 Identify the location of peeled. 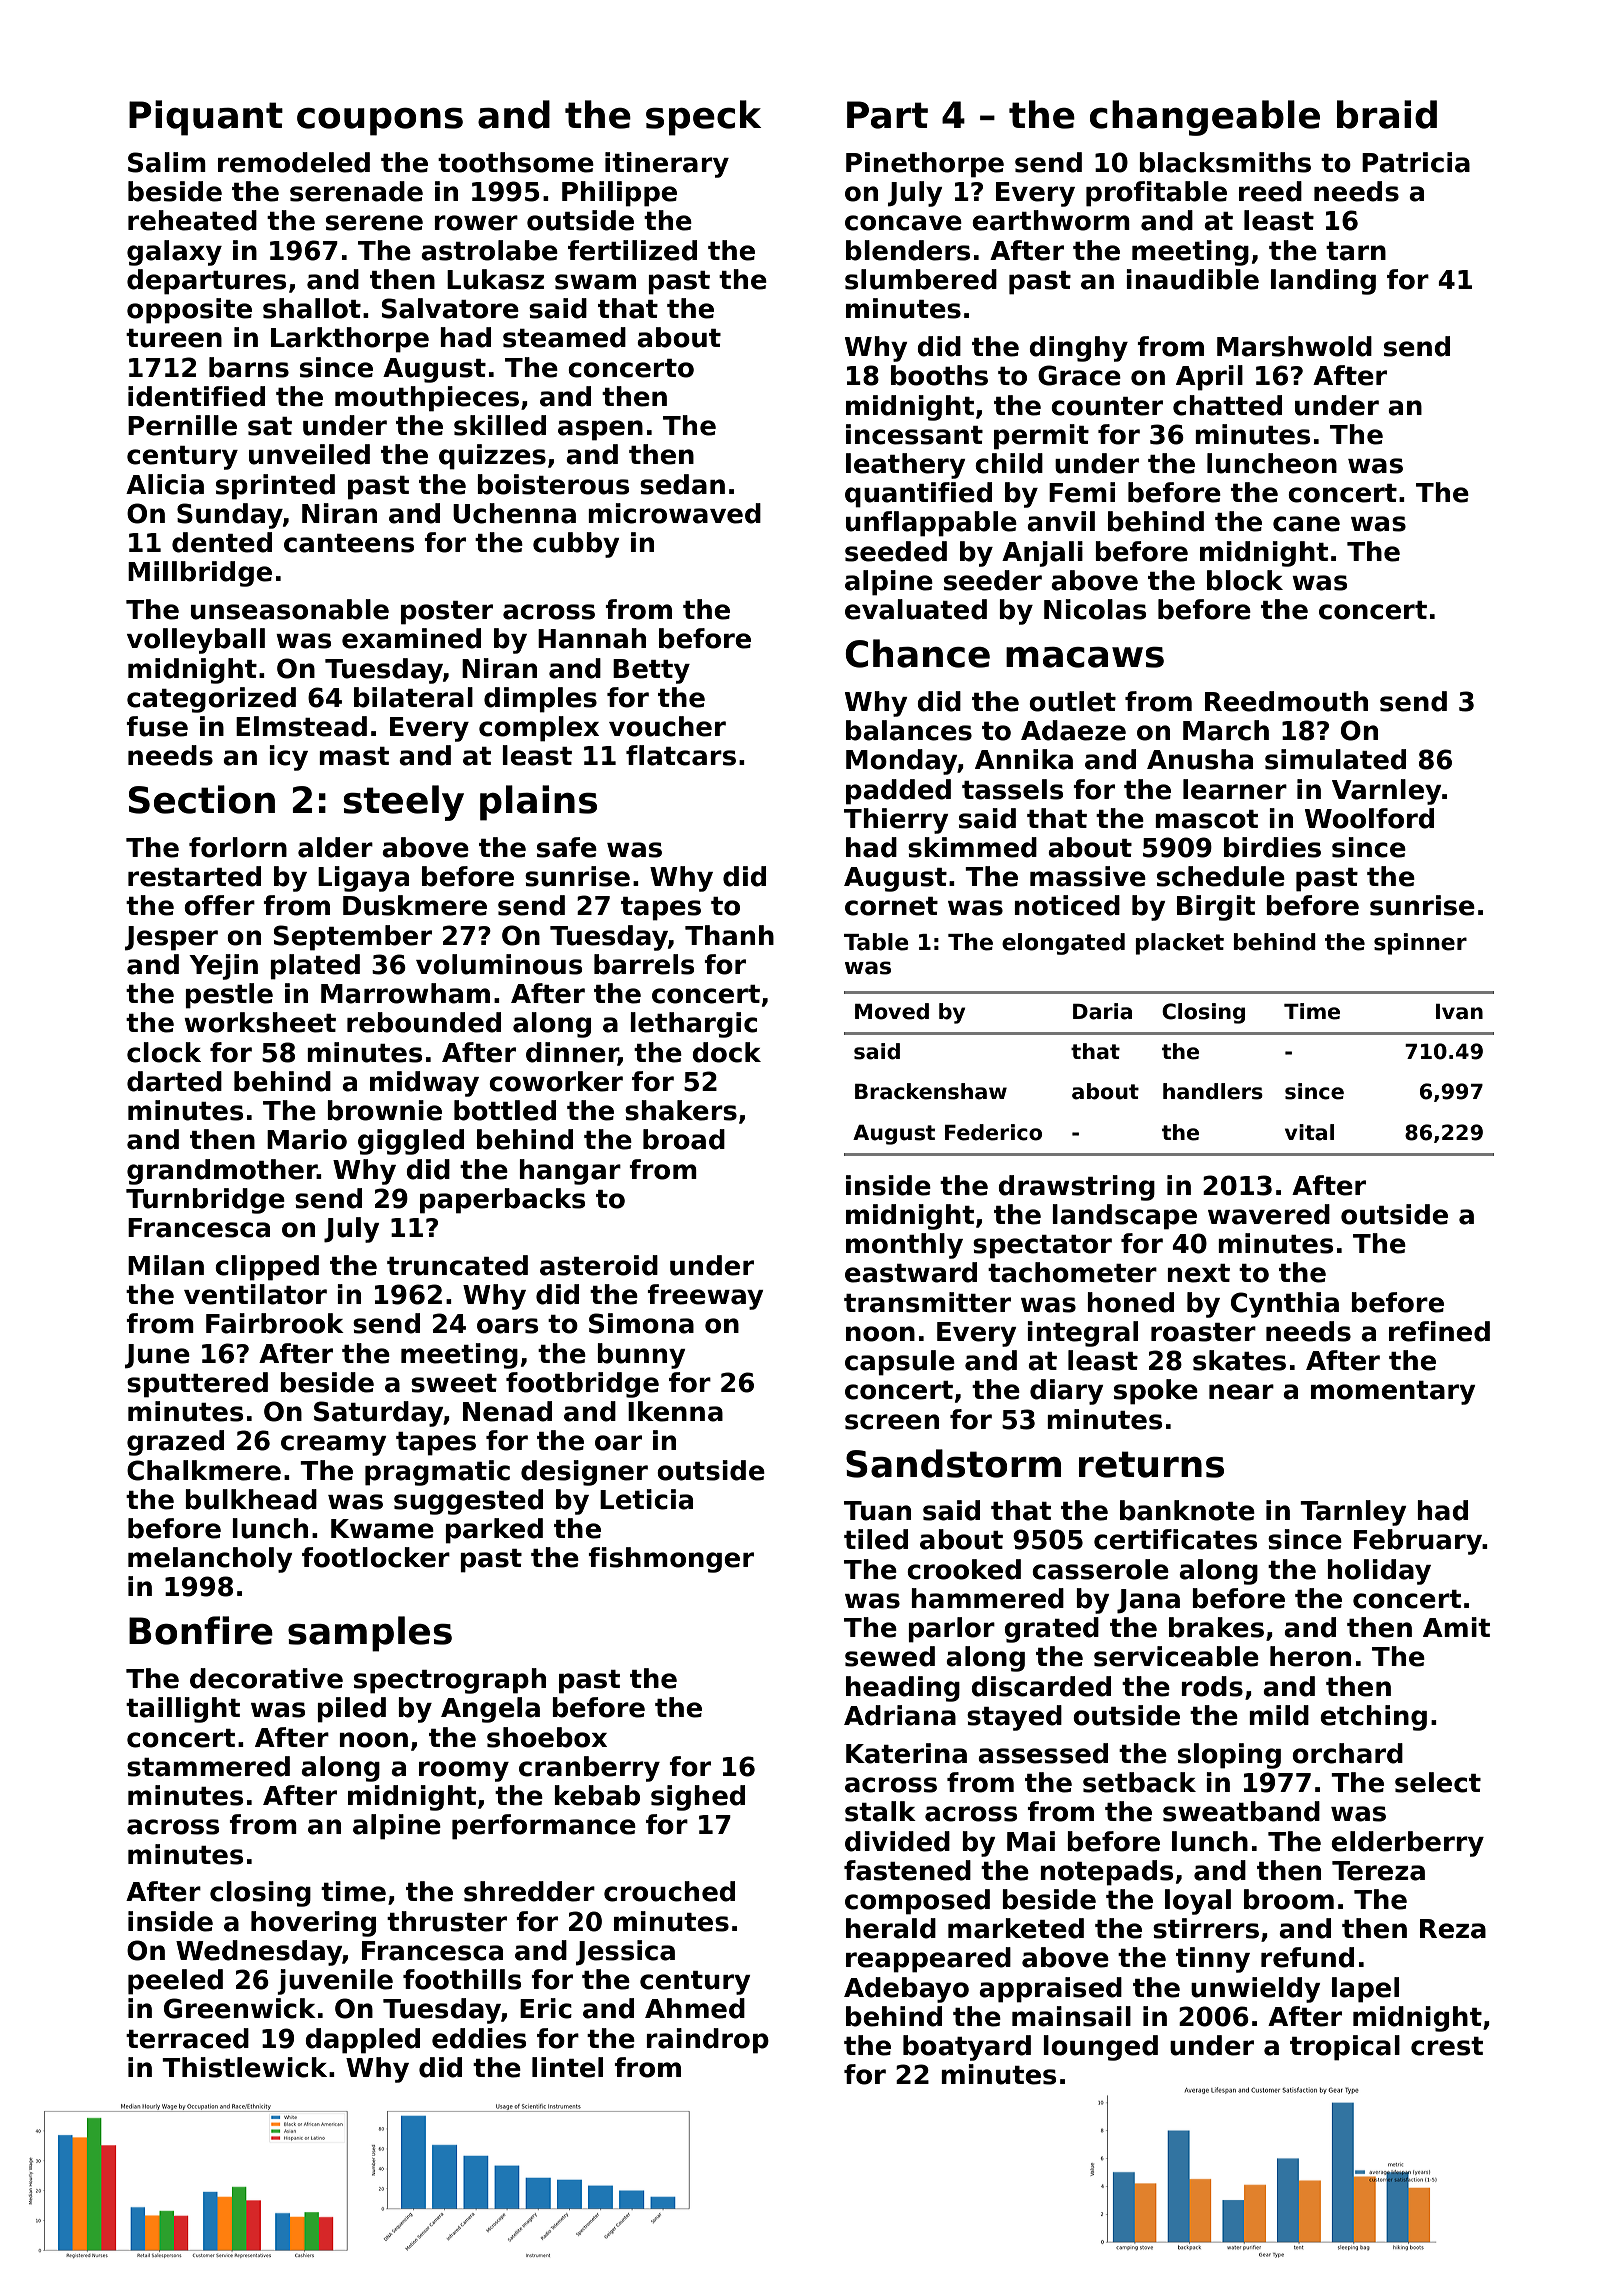
(175, 1982).
